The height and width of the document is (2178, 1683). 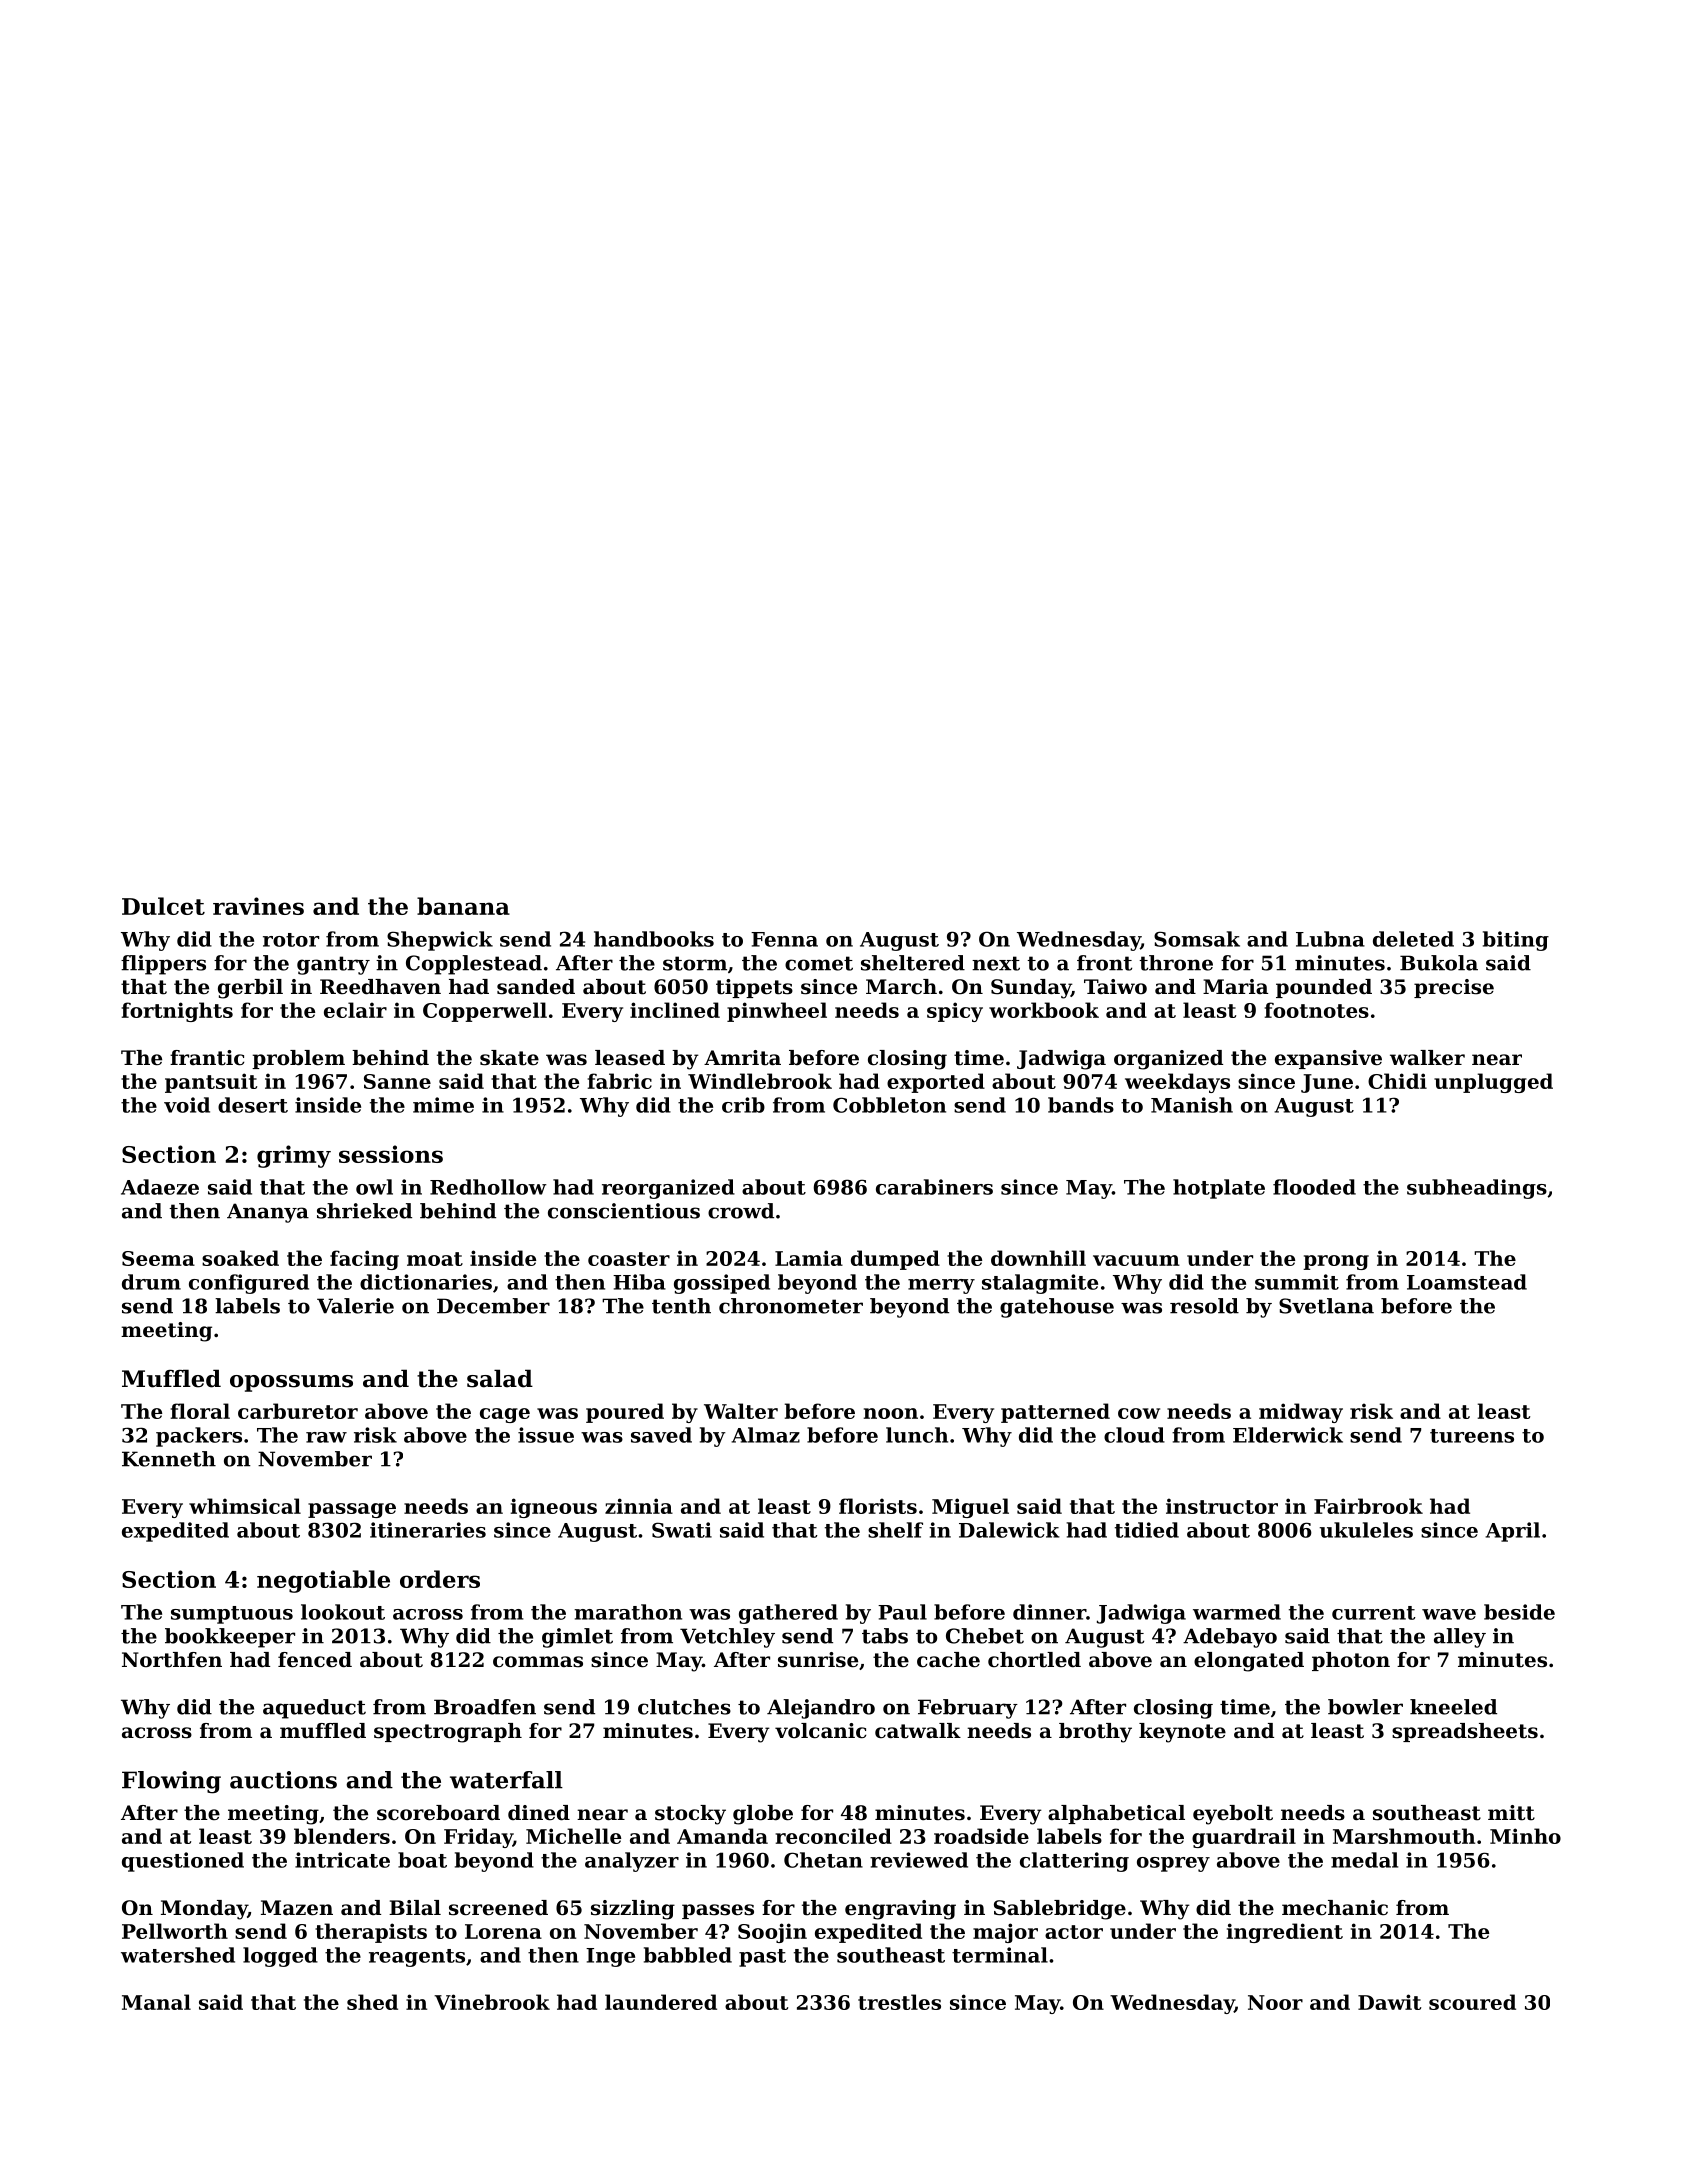 What do you see at coordinates (463, 906) in the document?
I see `banana` at bounding box center [463, 906].
